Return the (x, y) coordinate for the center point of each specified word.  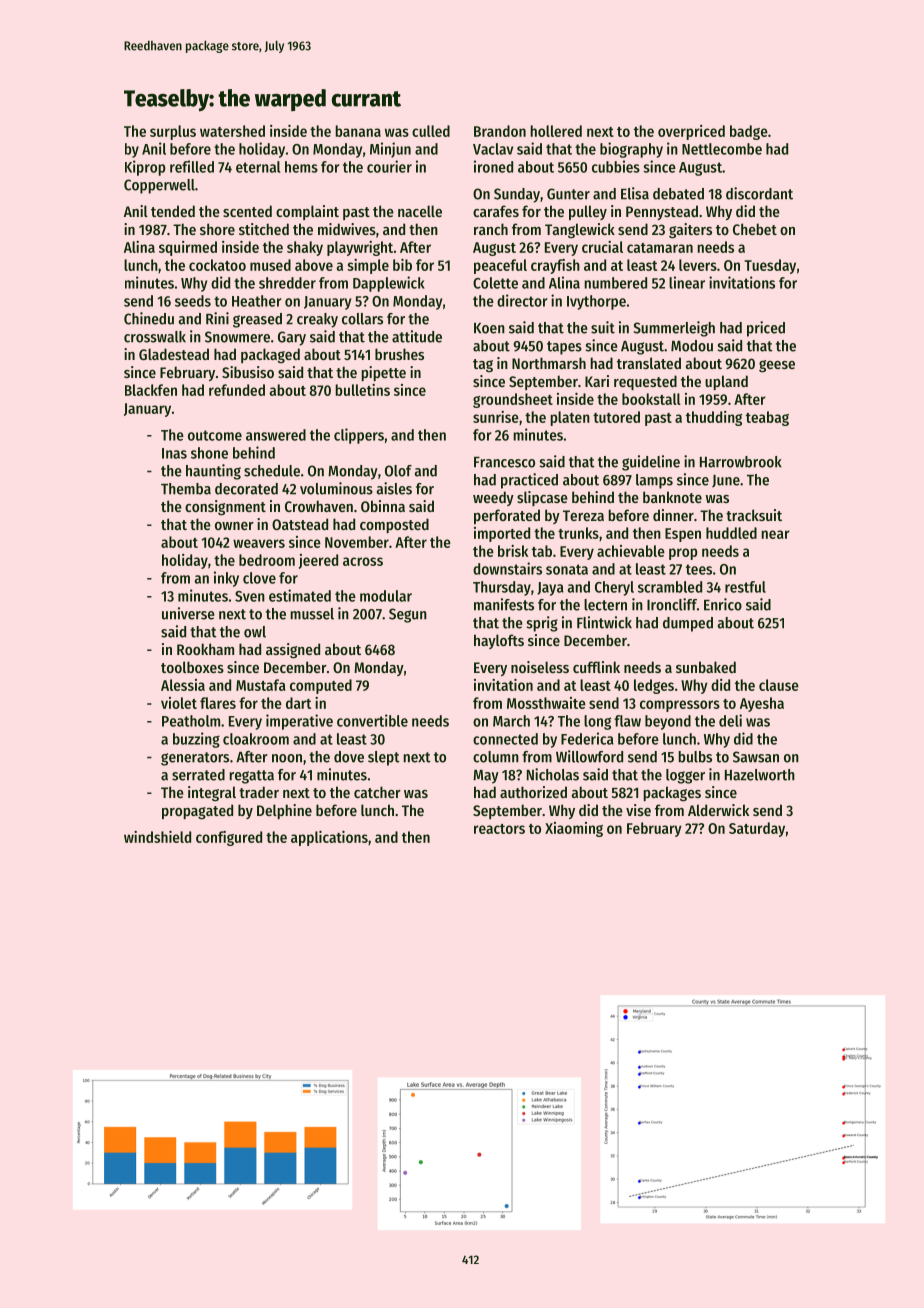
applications (329, 838)
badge (749, 132)
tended (173, 211)
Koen (489, 328)
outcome (215, 435)
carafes (496, 211)
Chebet (755, 229)
